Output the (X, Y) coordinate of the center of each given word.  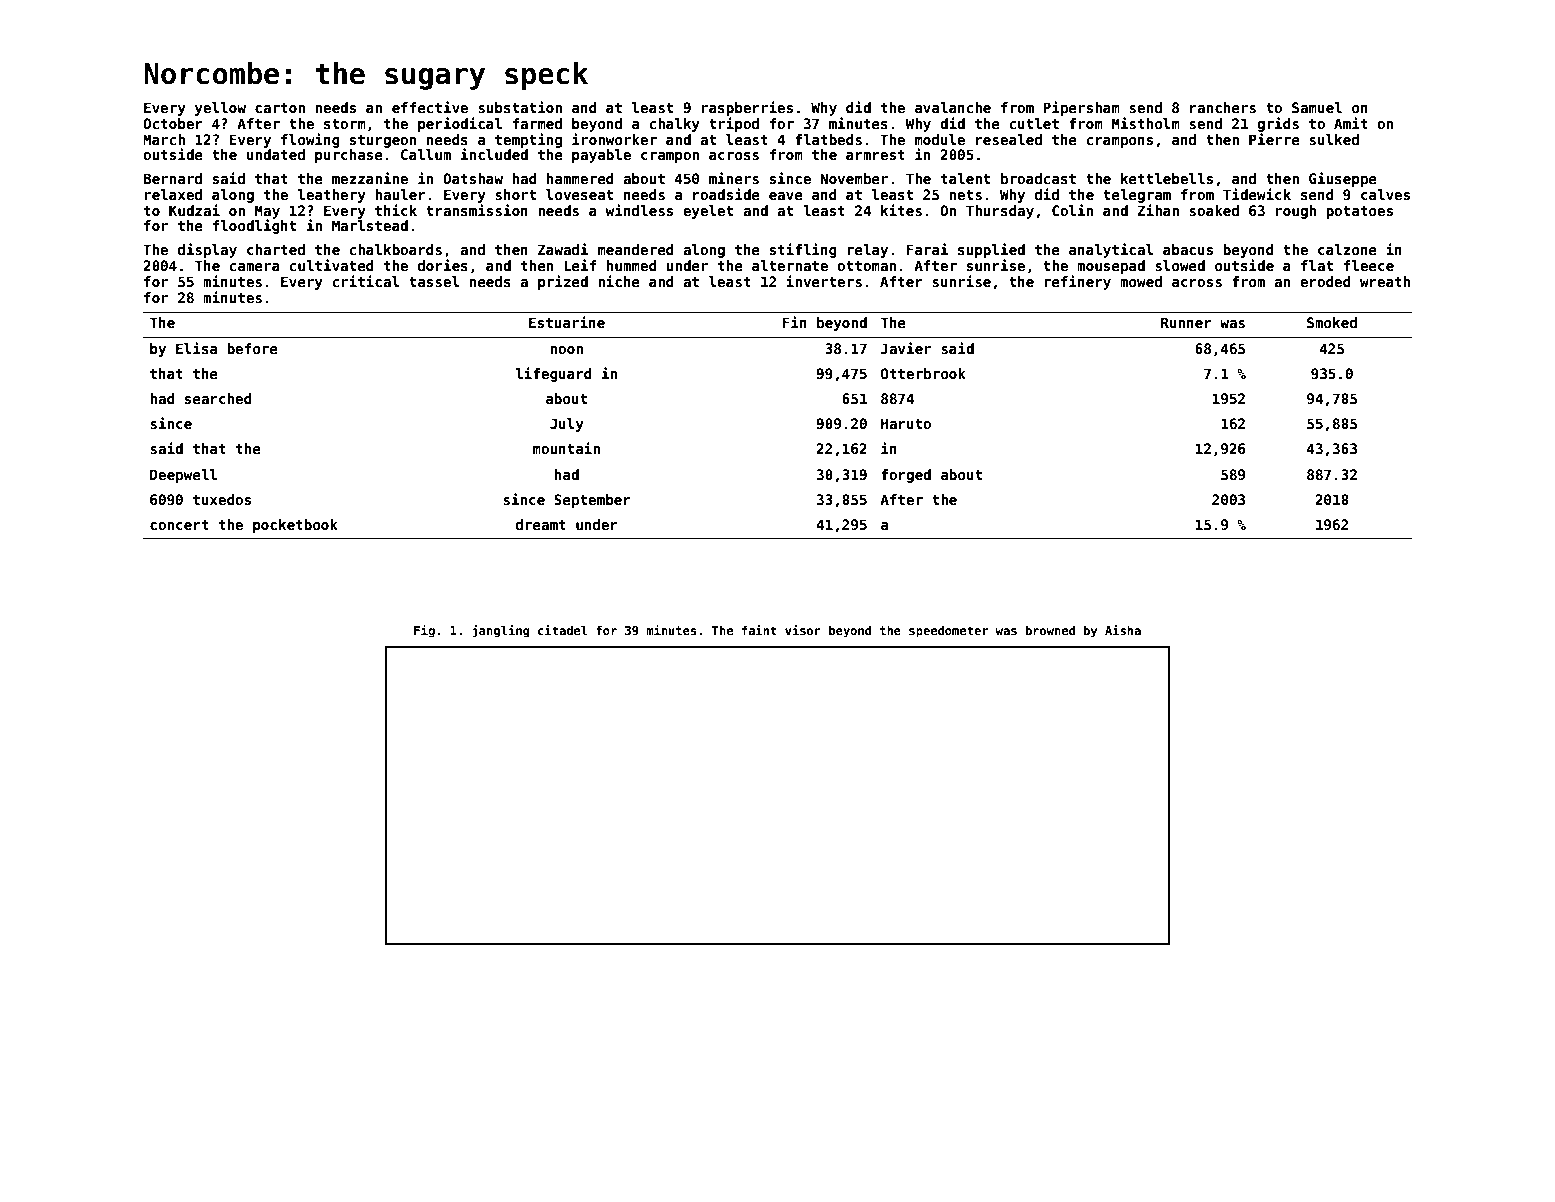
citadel (562, 630)
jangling (500, 631)
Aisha (1123, 630)
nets (966, 195)
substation (520, 107)
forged (906, 476)
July (567, 425)
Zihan (1158, 210)
